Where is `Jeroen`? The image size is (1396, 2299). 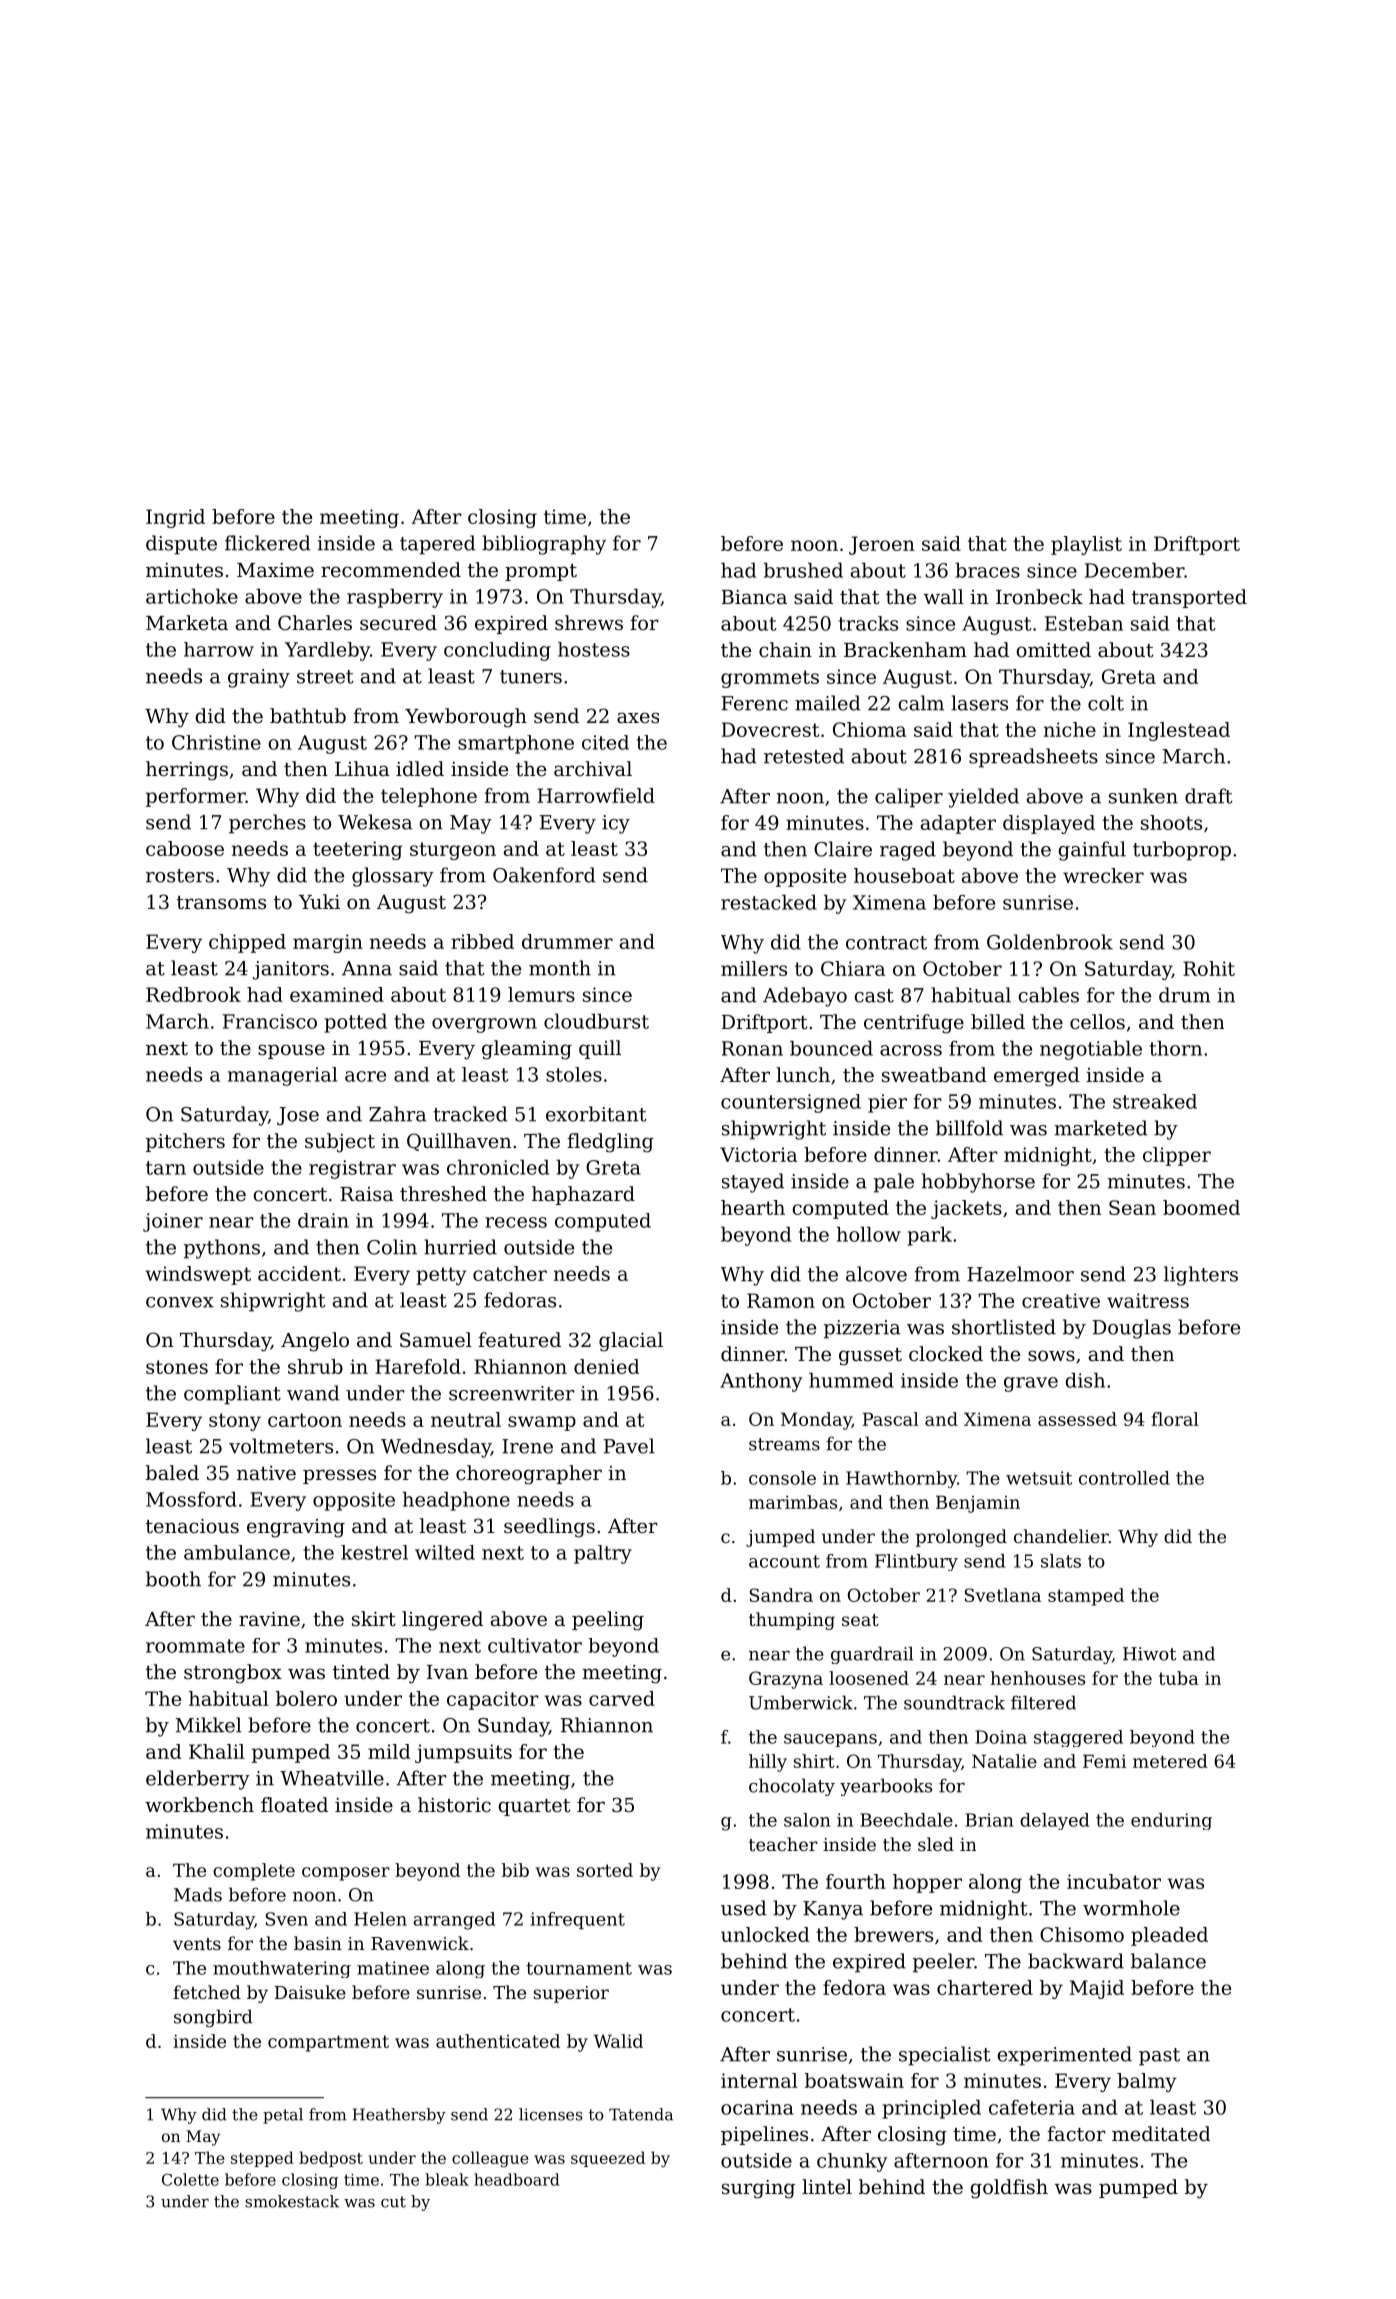 Jeroen is located at coordinates (882, 545).
